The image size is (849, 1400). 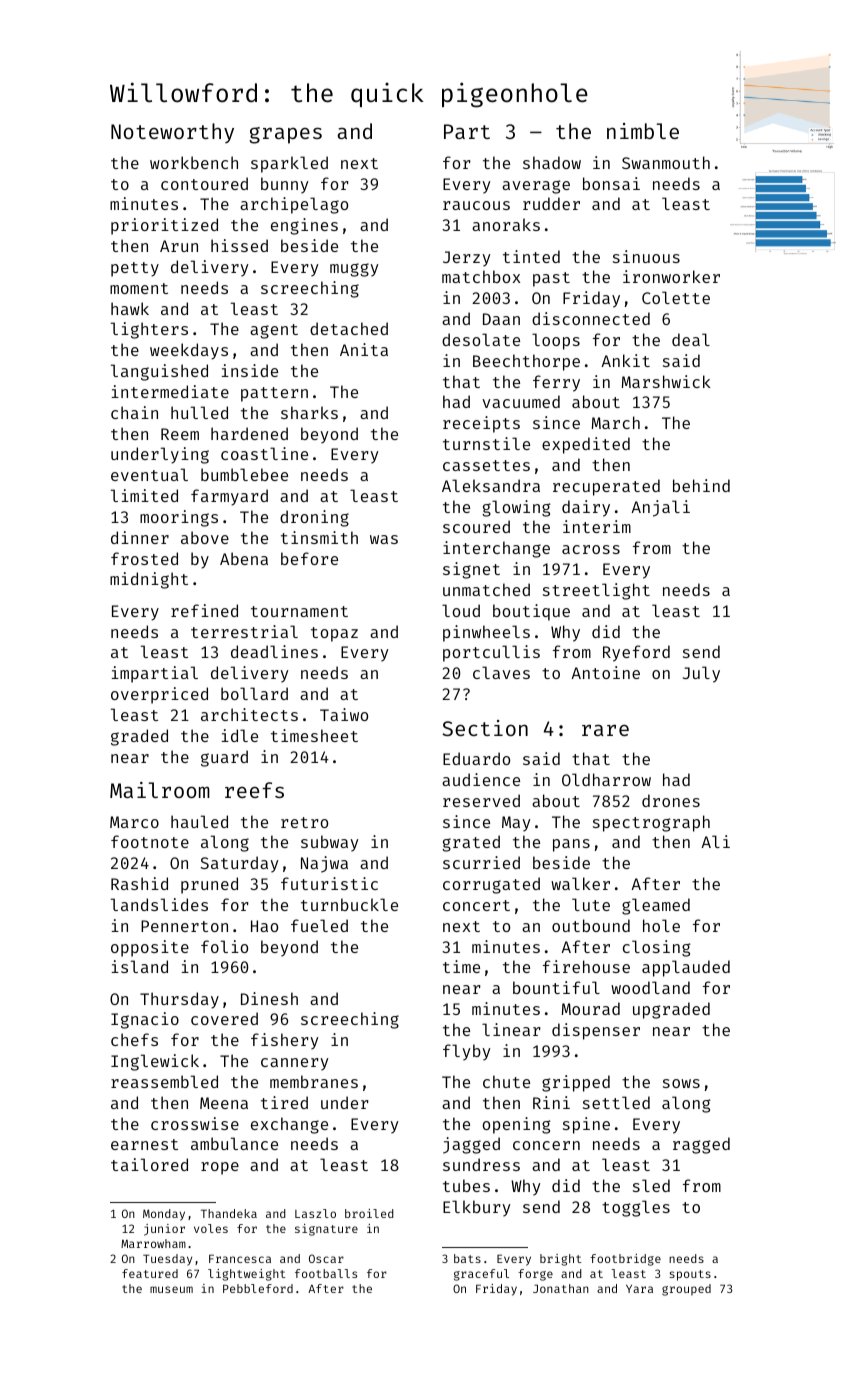 I want to click on featured, so click(x=150, y=1273).
